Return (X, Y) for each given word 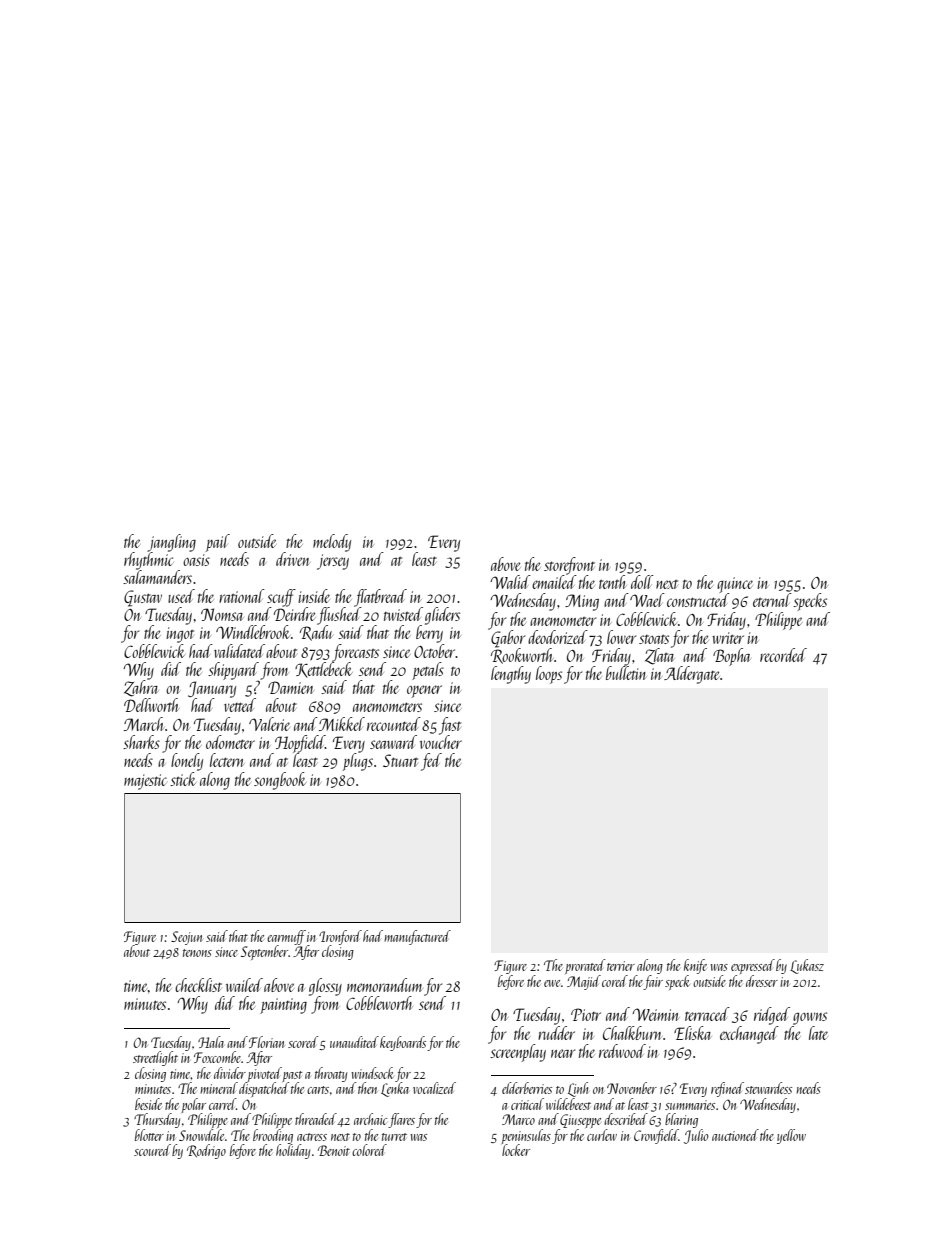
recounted (394, 724)
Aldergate (692, 675)
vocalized (434, 1088)
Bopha (731, 657)
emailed (554, 582)
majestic (145, 782)
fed (431, 762)
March (144, 724)
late (818, 1033)
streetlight (155, 1058)
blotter (149, 1135)
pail (218, 543)
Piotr (586, 1014)
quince (735, 585)
